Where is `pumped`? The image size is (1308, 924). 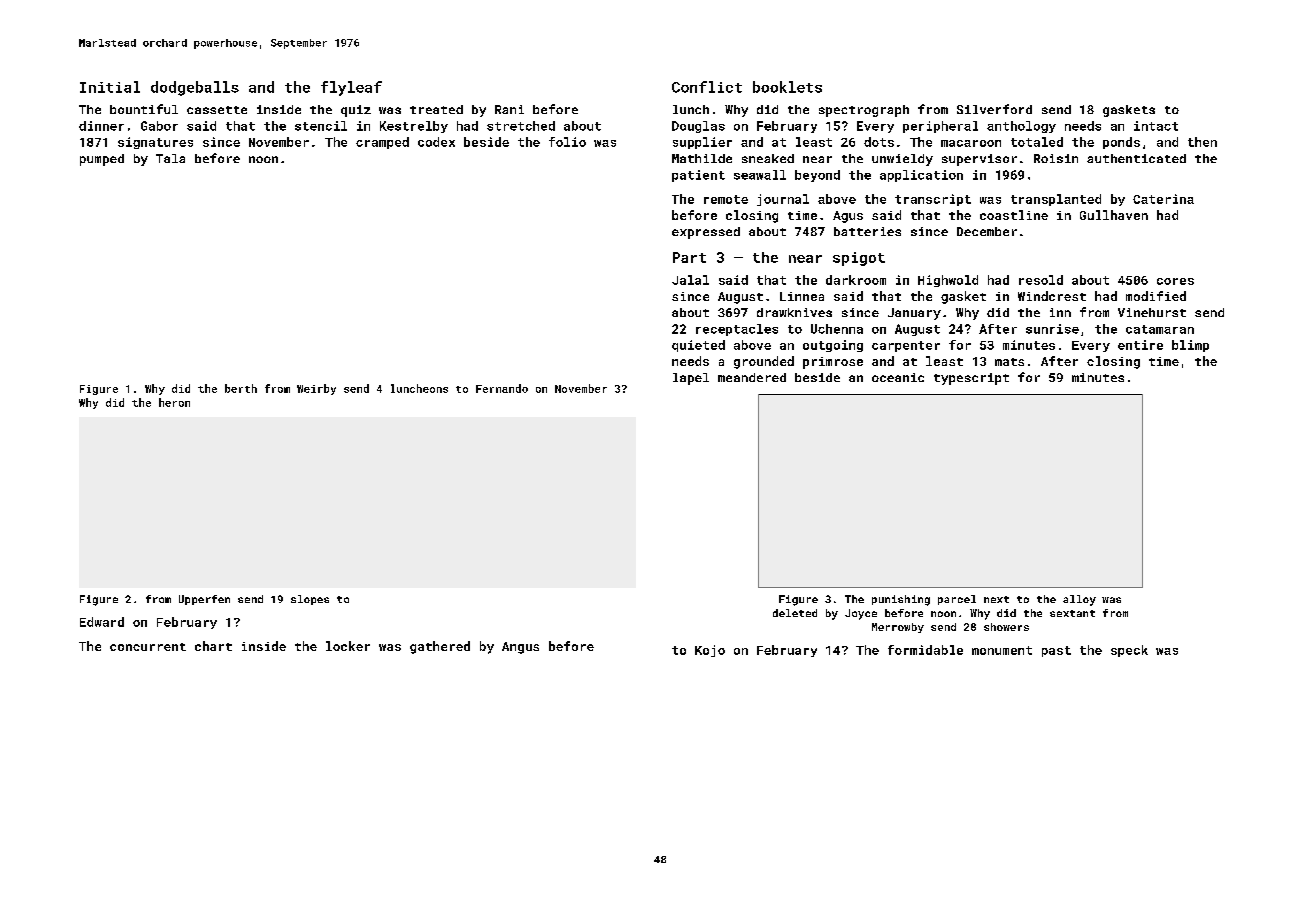 pumped is located at coordinates (102, 160).
